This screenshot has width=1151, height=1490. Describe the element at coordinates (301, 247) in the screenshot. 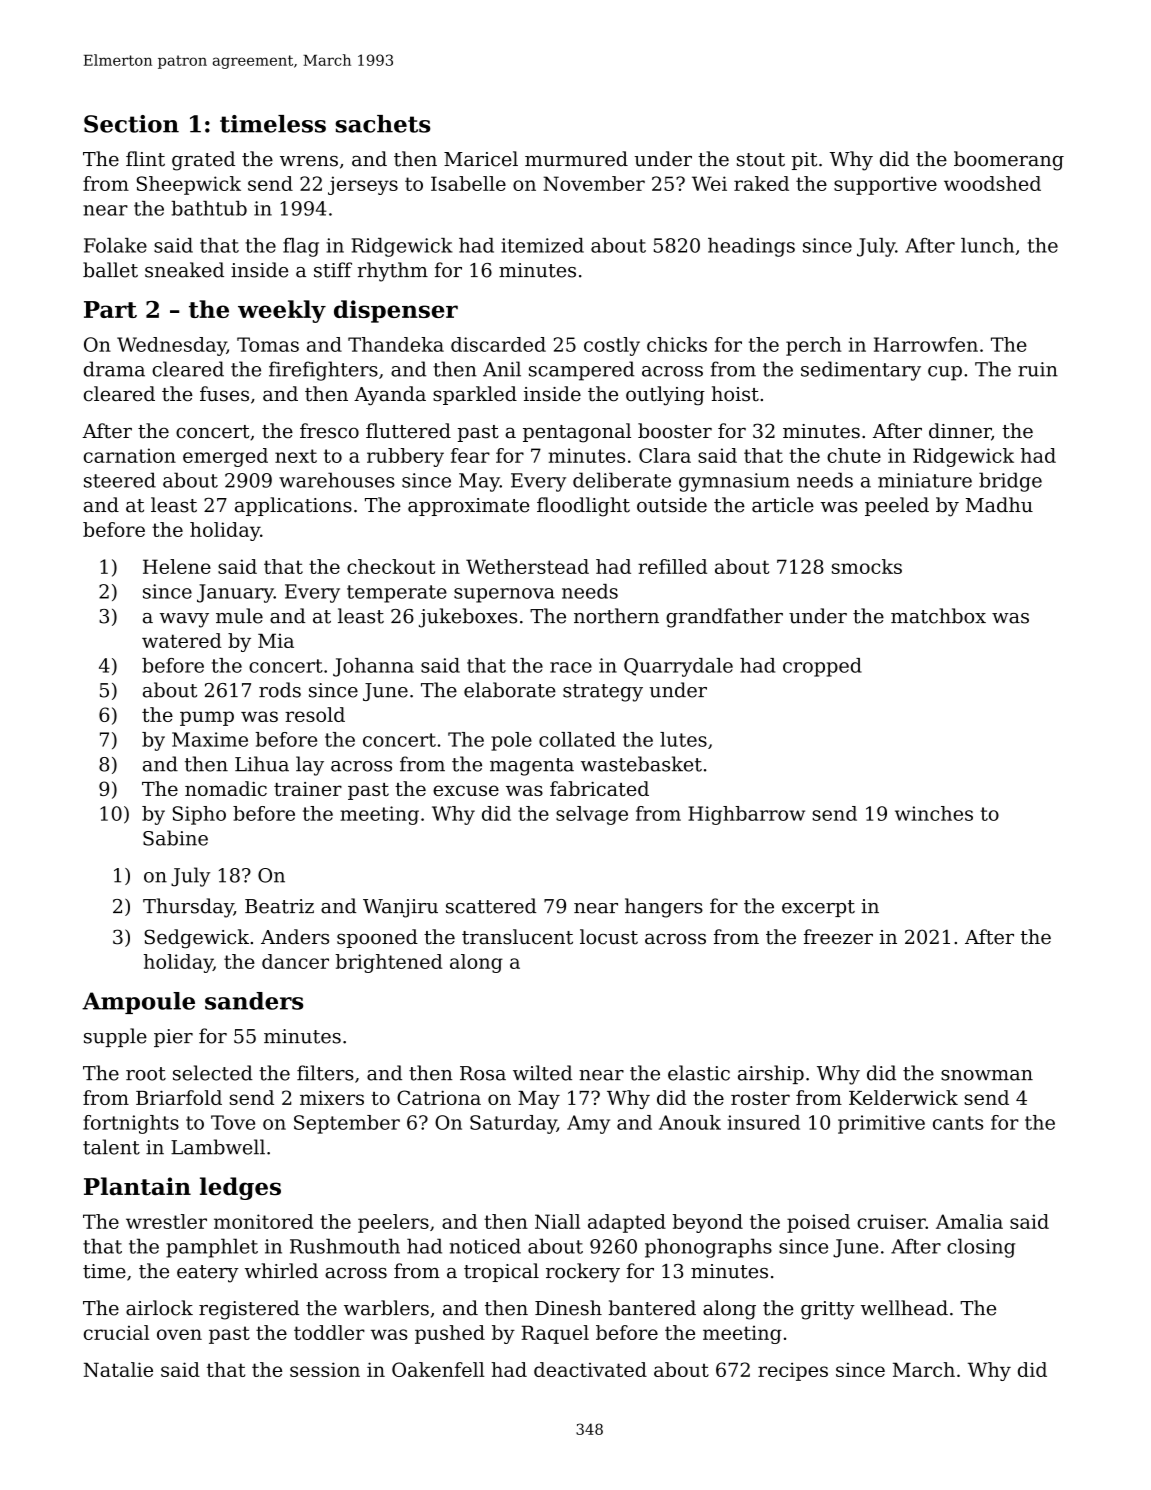

I see `flag` at that location.
